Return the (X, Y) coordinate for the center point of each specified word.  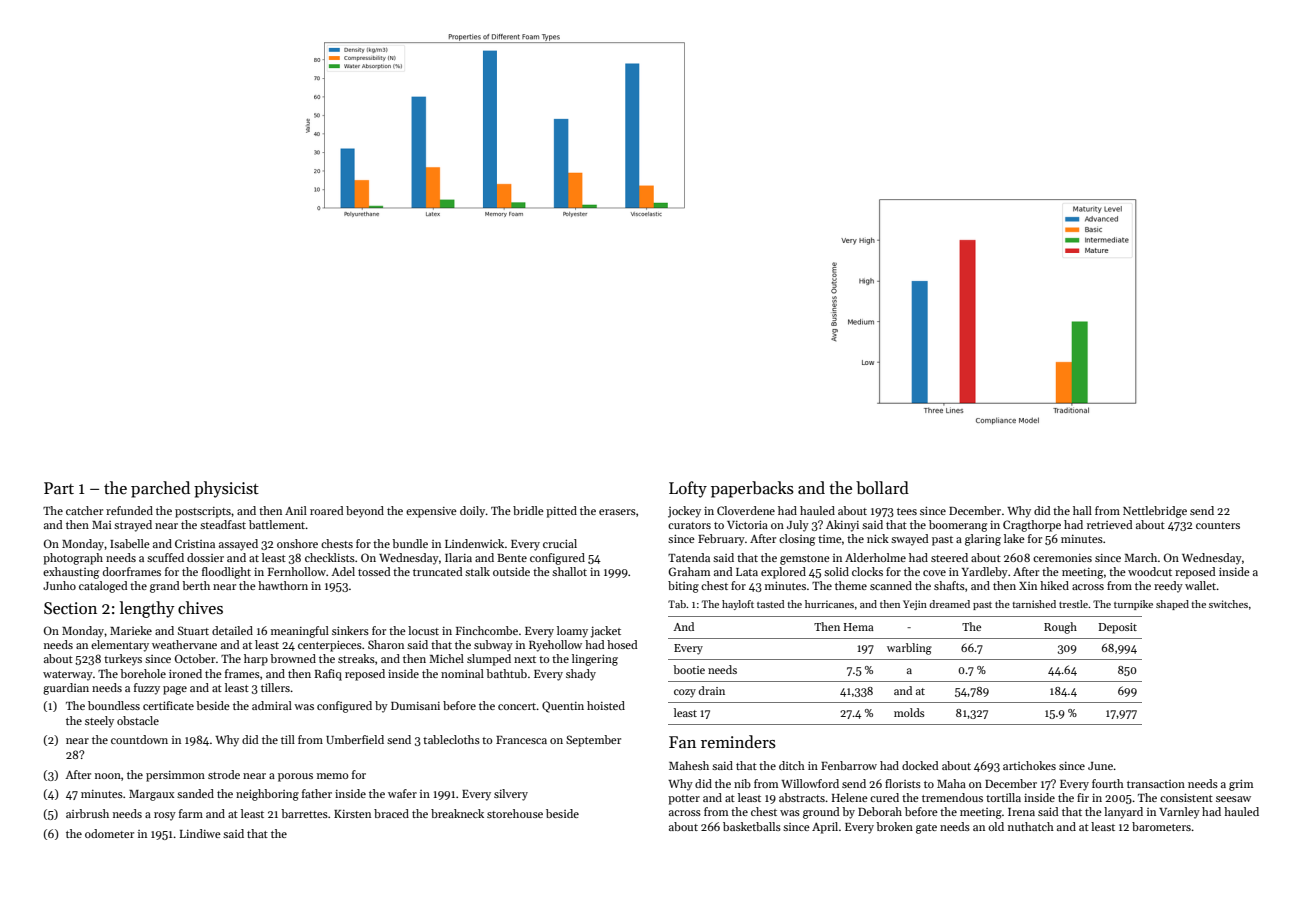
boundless (114, 705)
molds (909, 712)
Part (59, 488)
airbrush (87, 813)
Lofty (688, 489)
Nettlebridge (1155, 512)
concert (517, 706)
